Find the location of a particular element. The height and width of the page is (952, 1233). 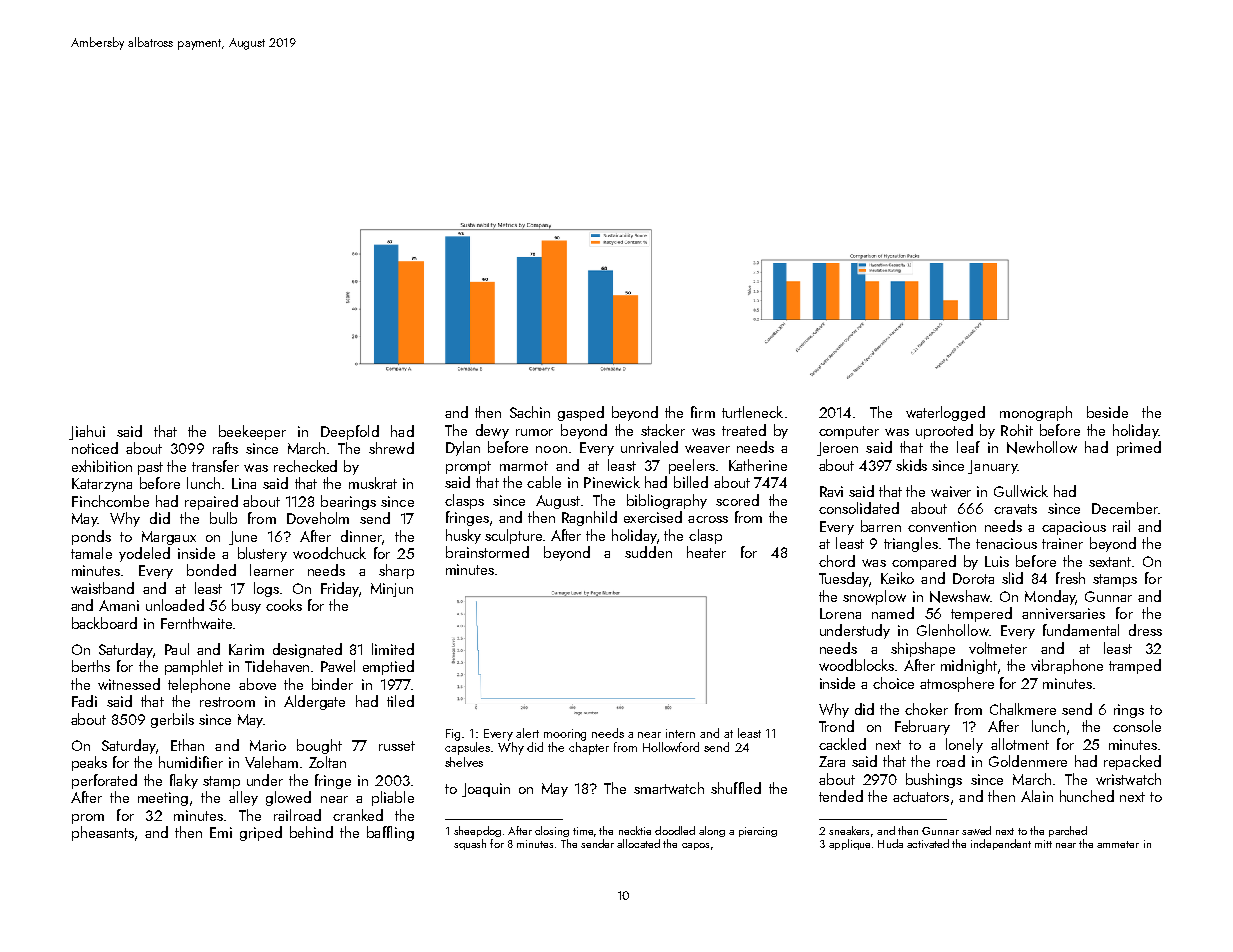

muskrat is located at coordinates (373, 483).
